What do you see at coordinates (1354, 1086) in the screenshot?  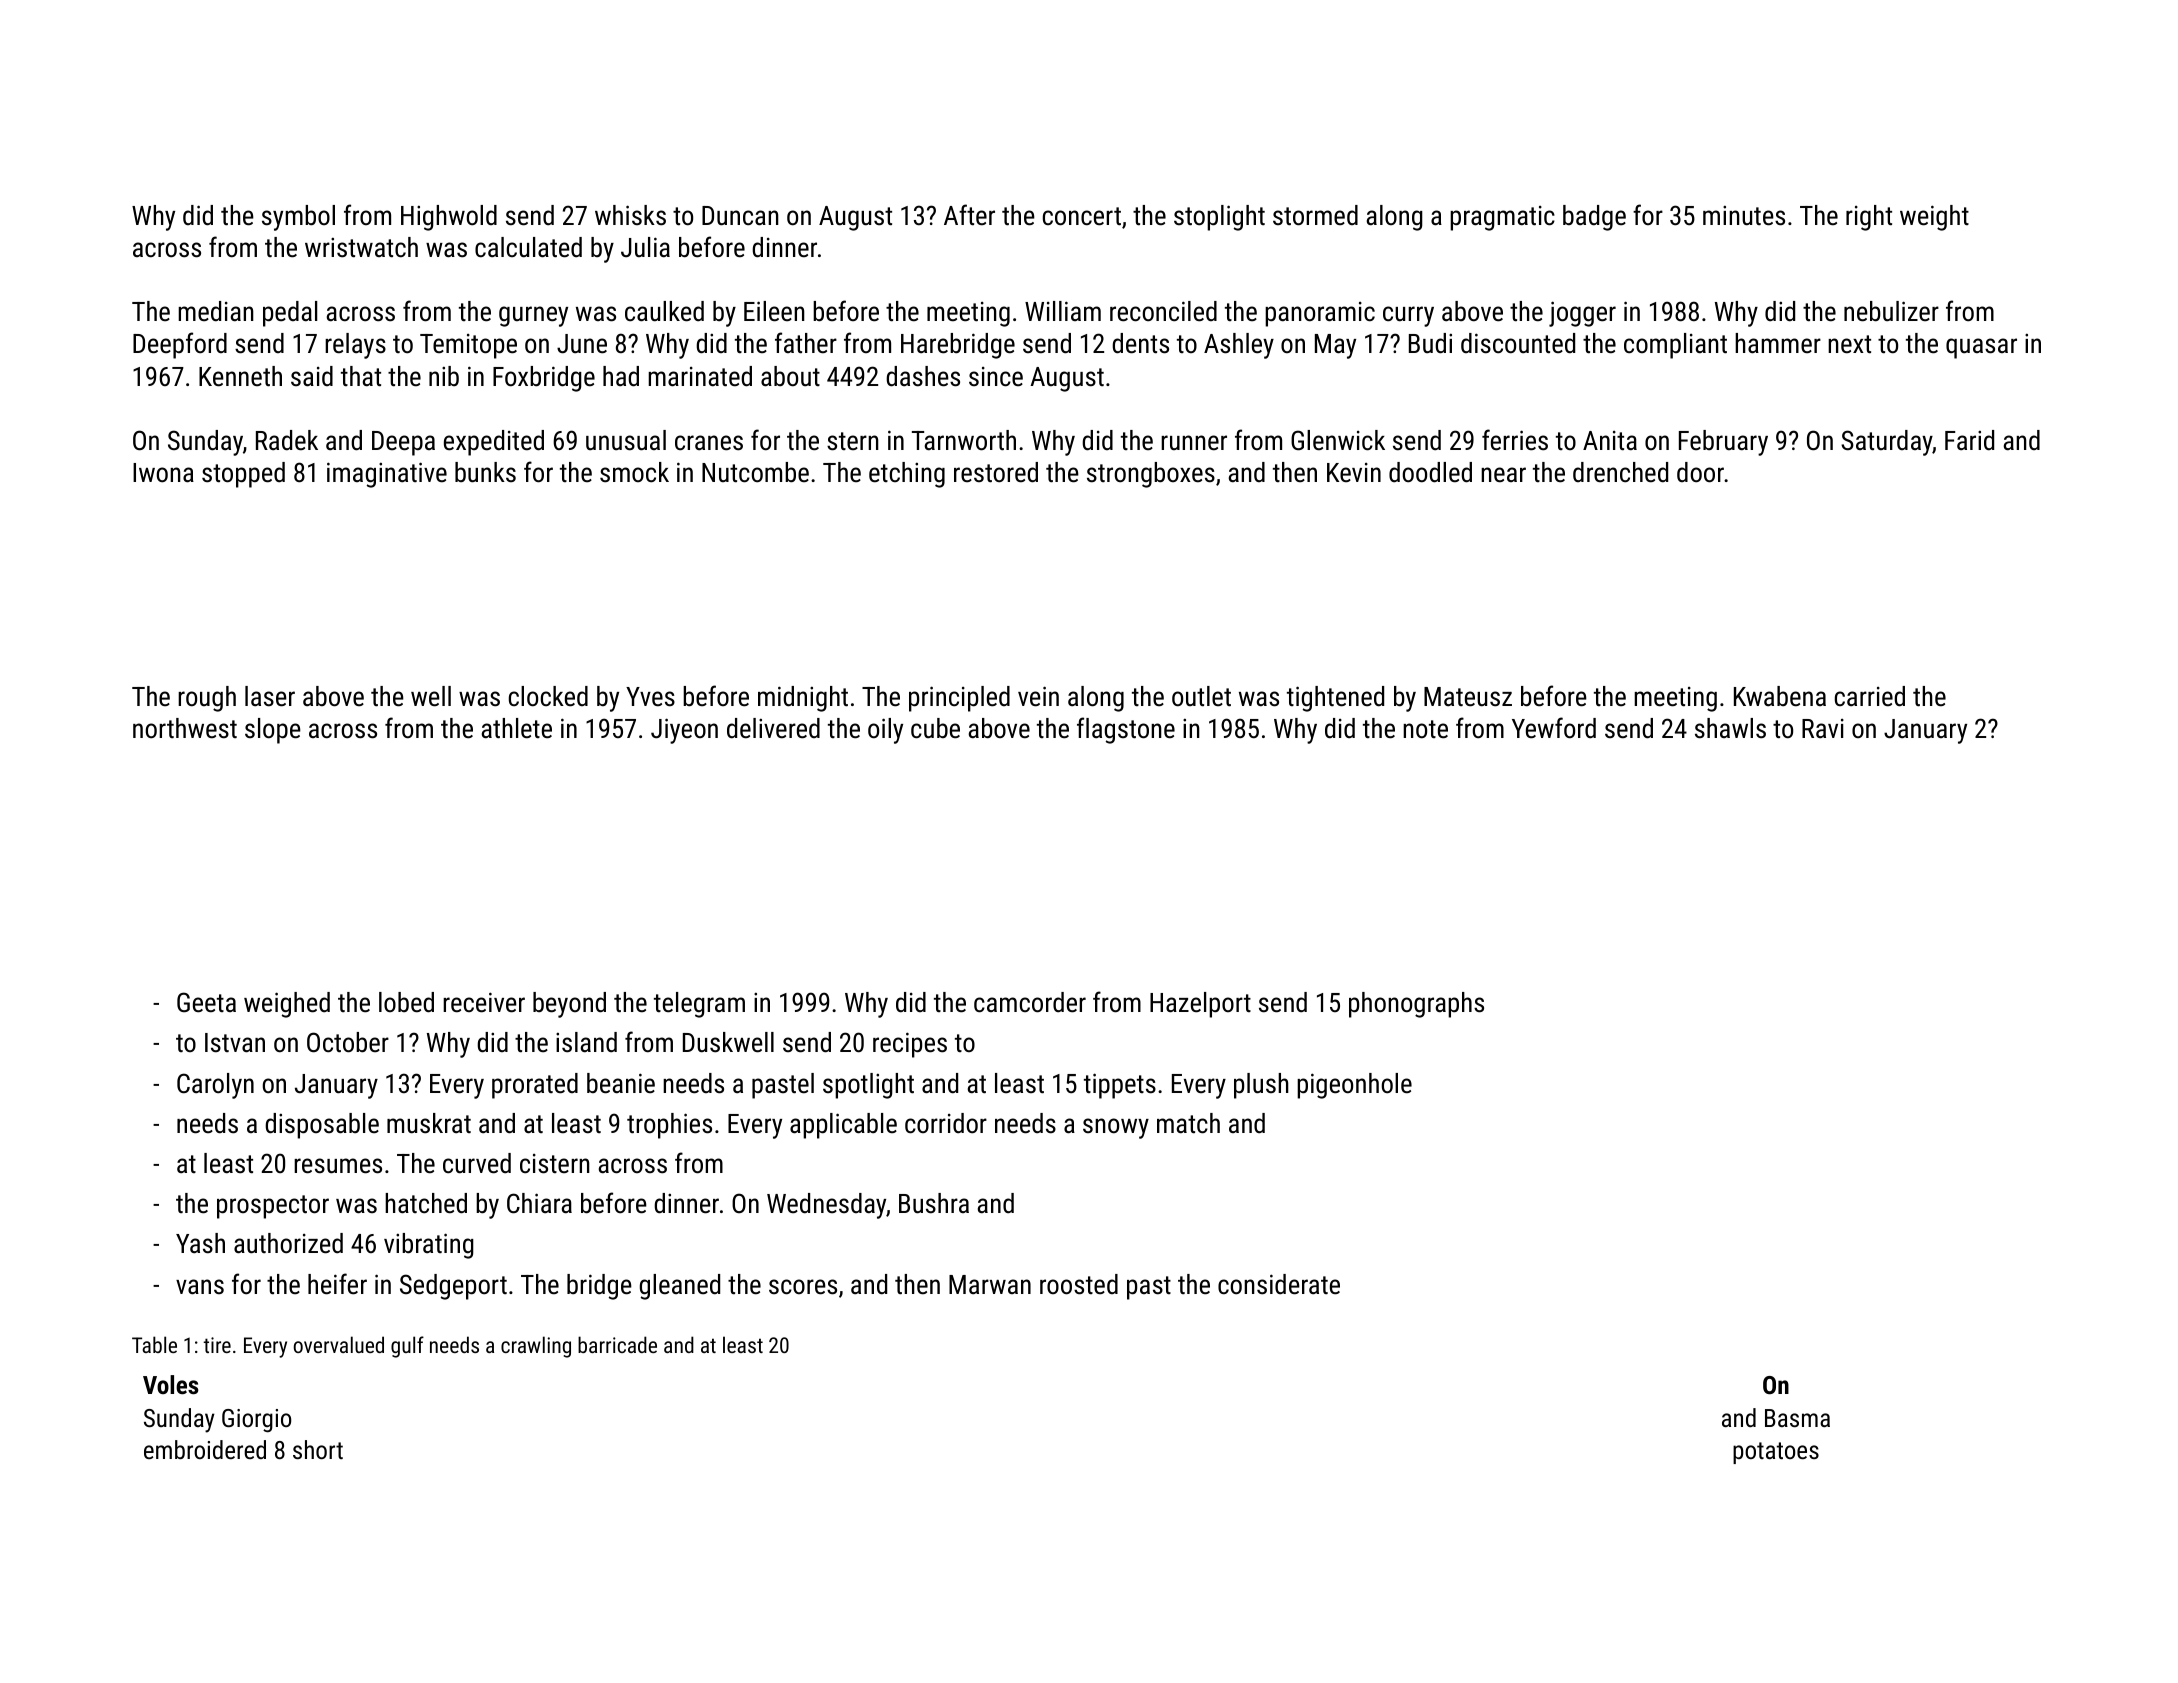 I see `pigeonhole` at bounding box center [1354, 1086].
